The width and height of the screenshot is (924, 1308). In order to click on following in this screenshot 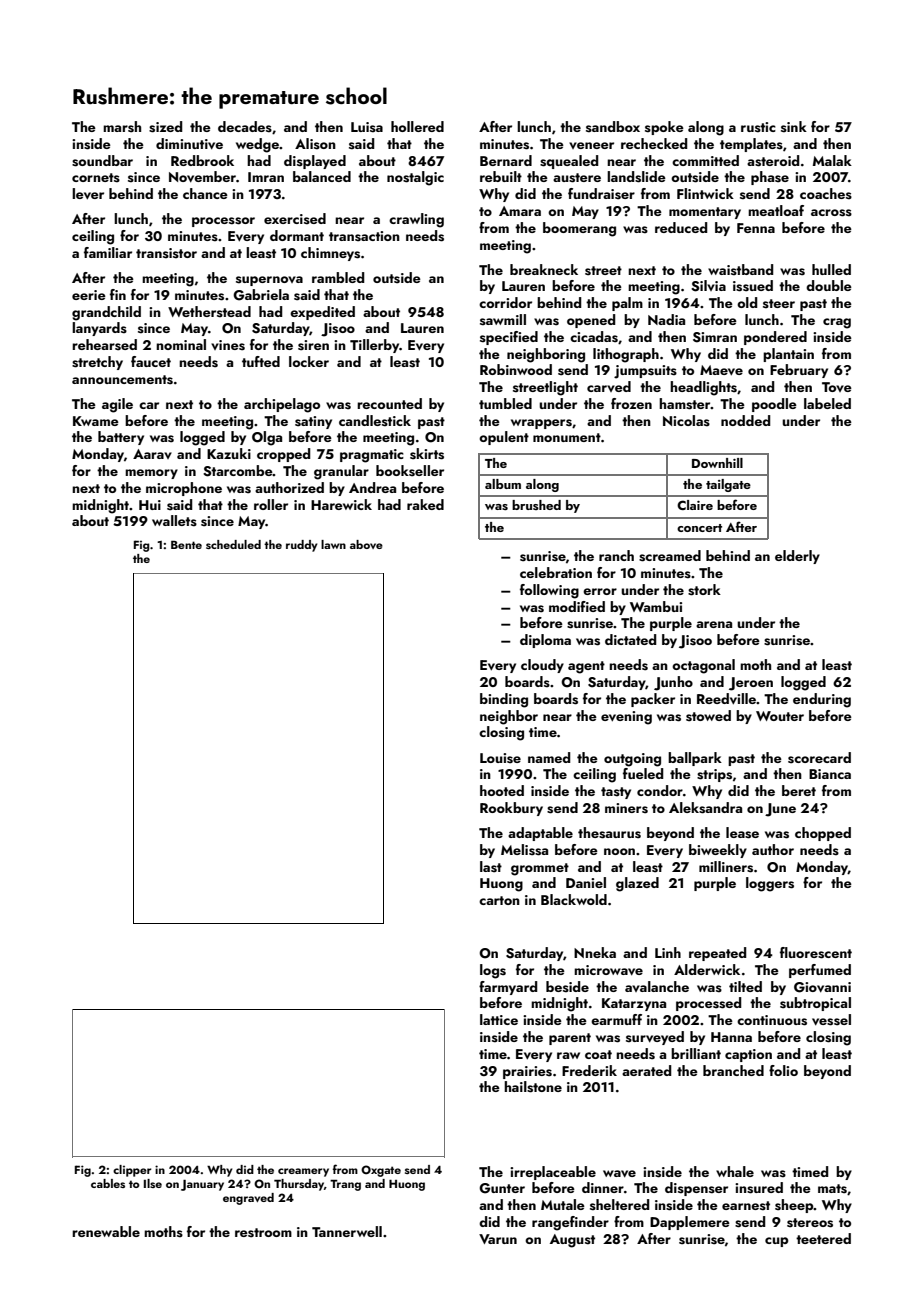, I will do `click(549, 591)`.
